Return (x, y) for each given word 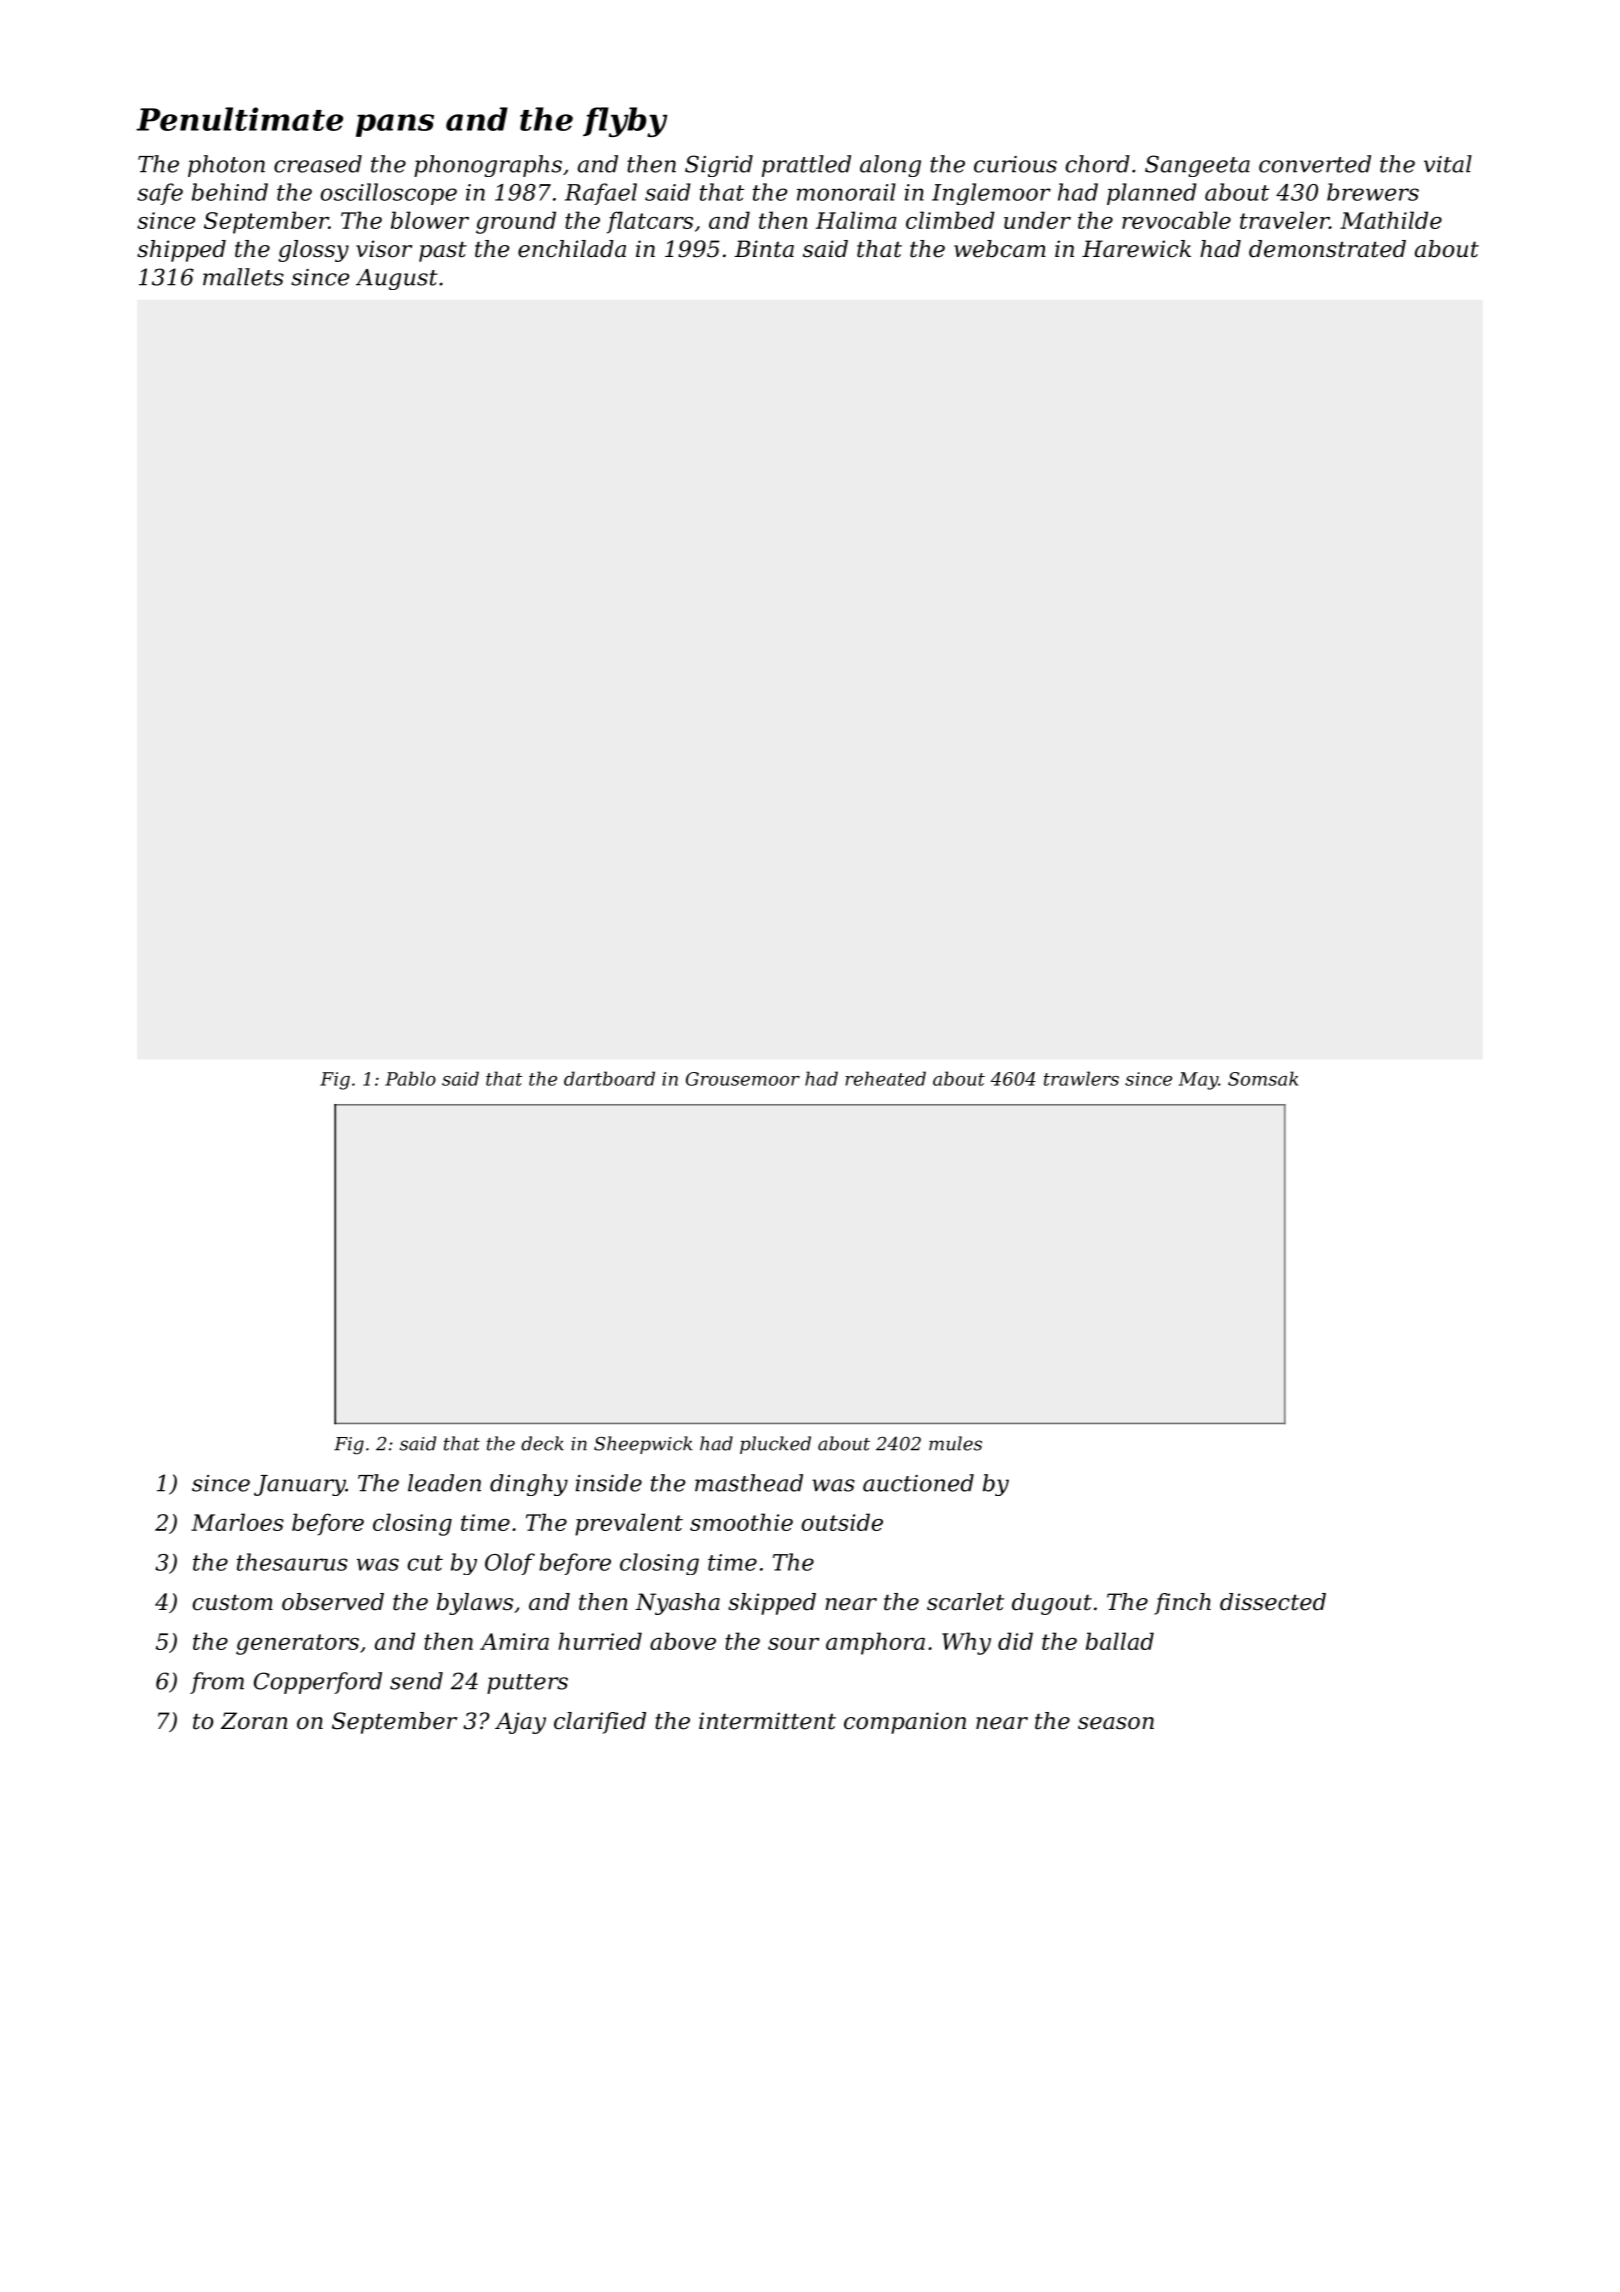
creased (318, 164)
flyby (625, 122)
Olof (510, 1564)
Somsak (1263, 1078)
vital (1448, 164)
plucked (775, 1445)
